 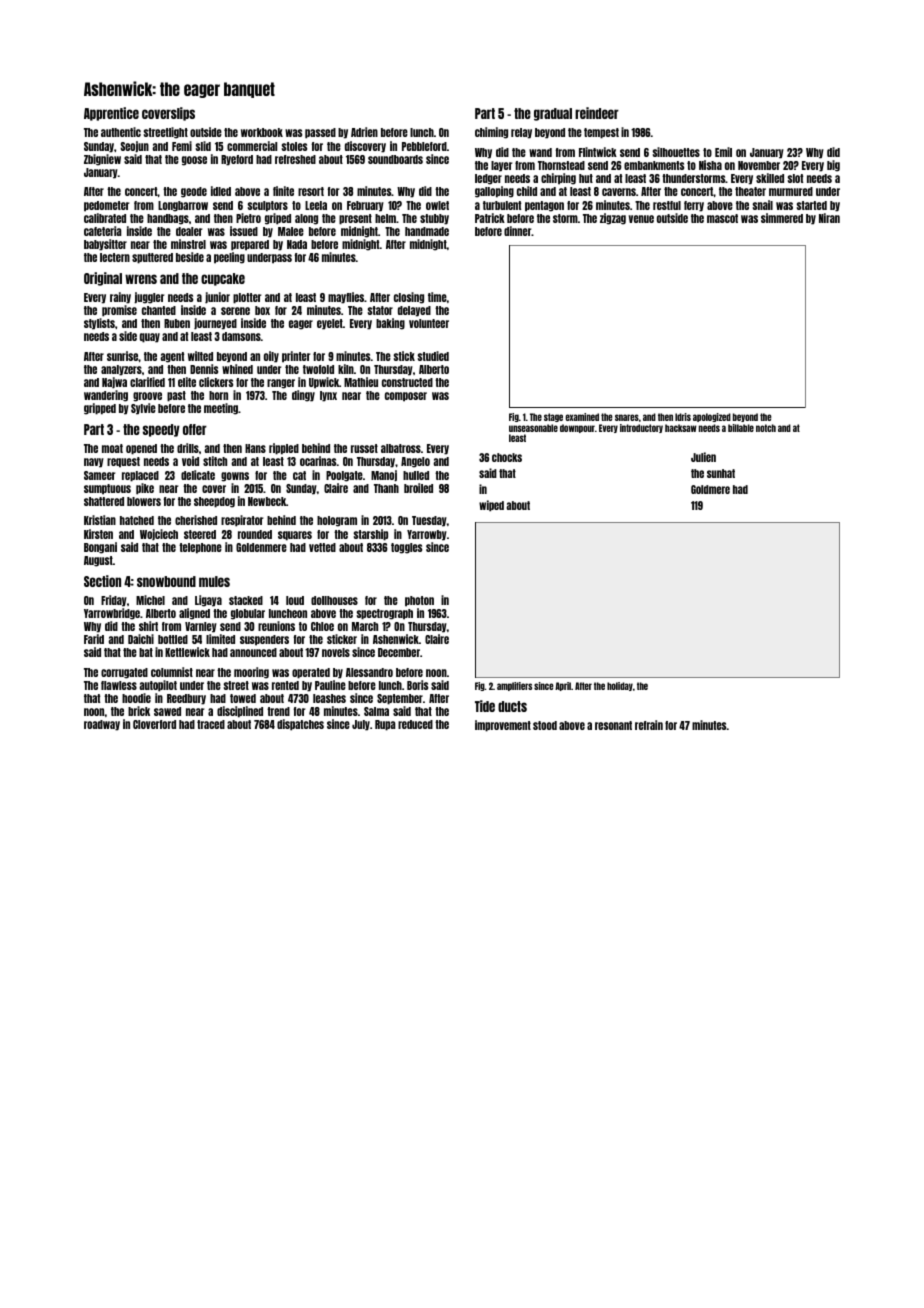 What do you see at coordinates (721, 473) in the screenshot?
I see `sunhat` at bounding box center [721, 473].
